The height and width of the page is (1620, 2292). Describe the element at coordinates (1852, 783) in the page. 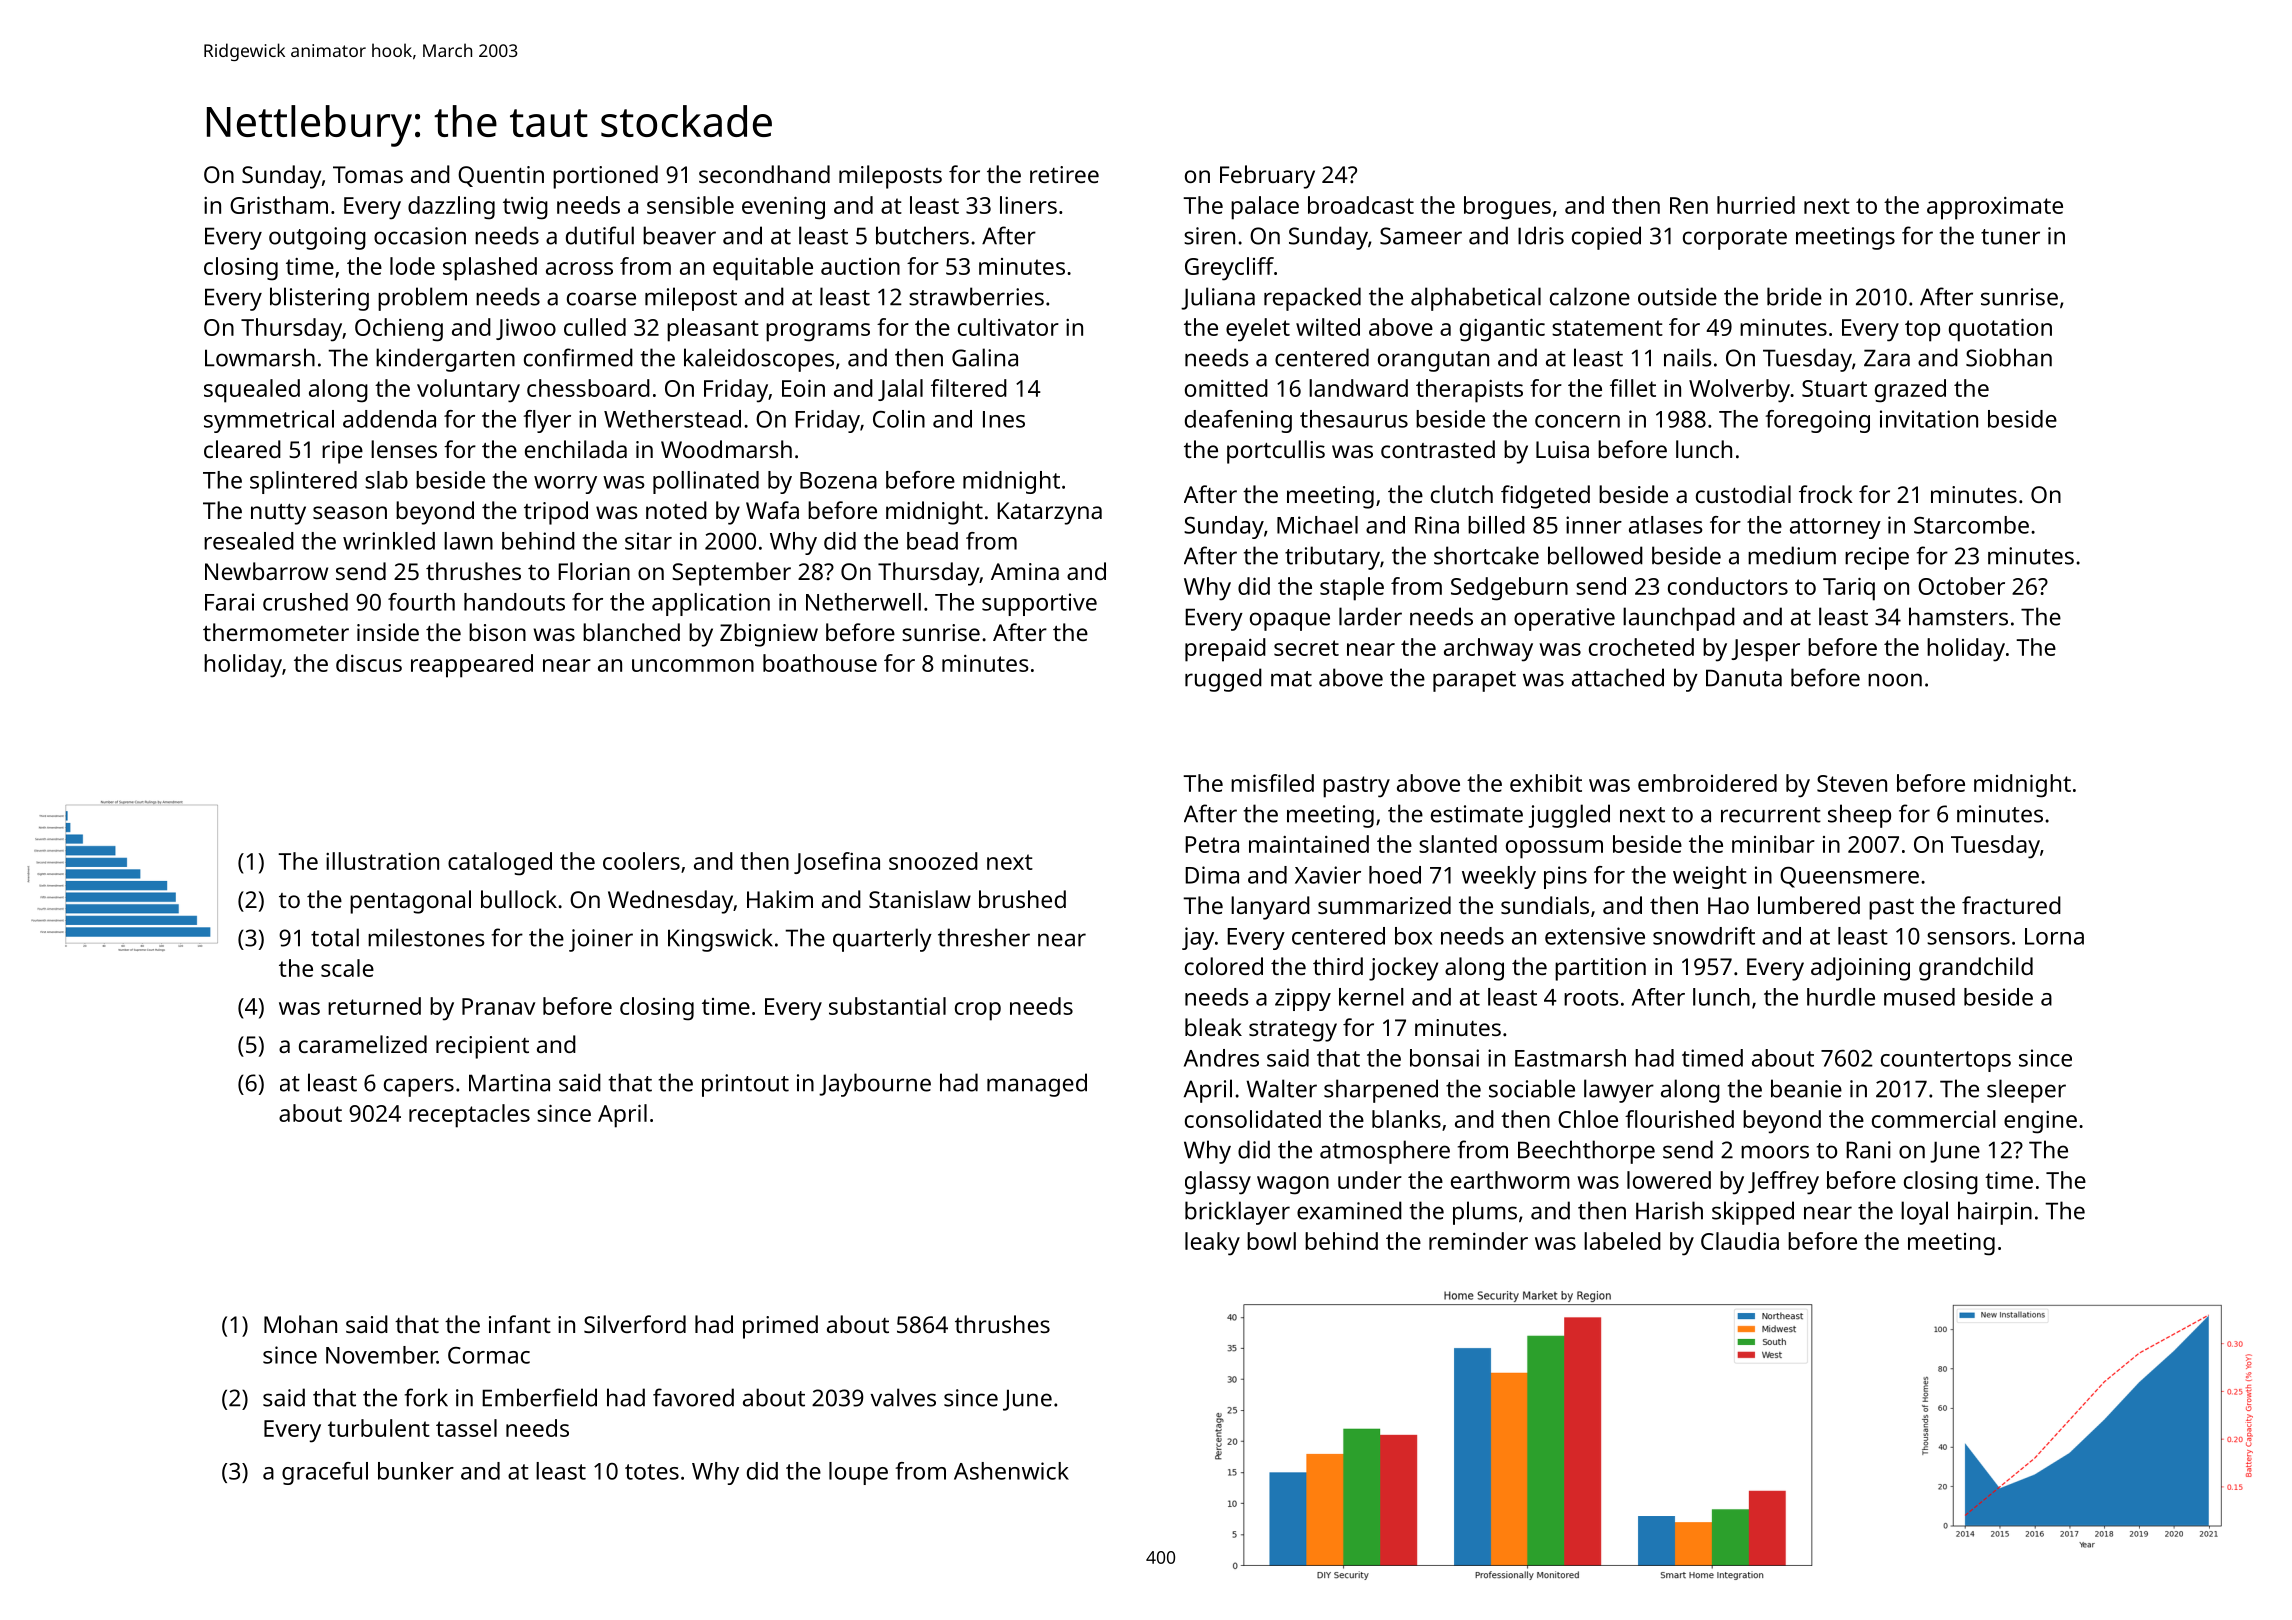

I see `Steven` at that location.
